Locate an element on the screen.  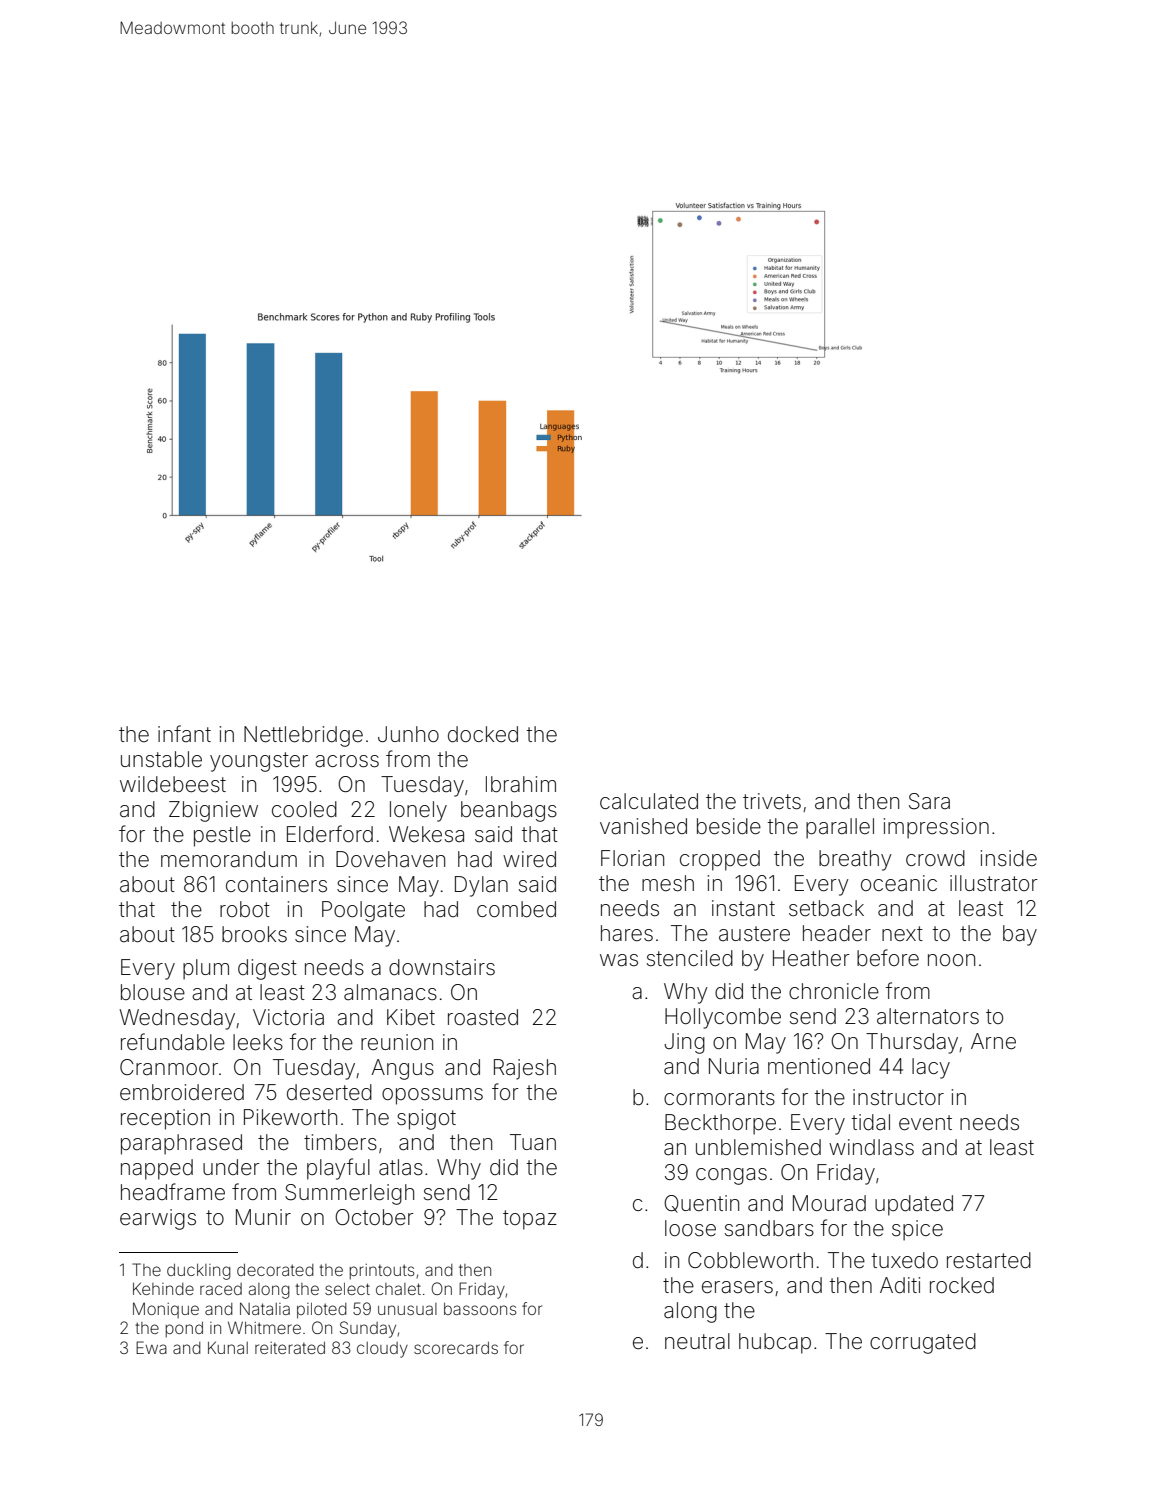
illustrator is located at coordinates (994, 883).
